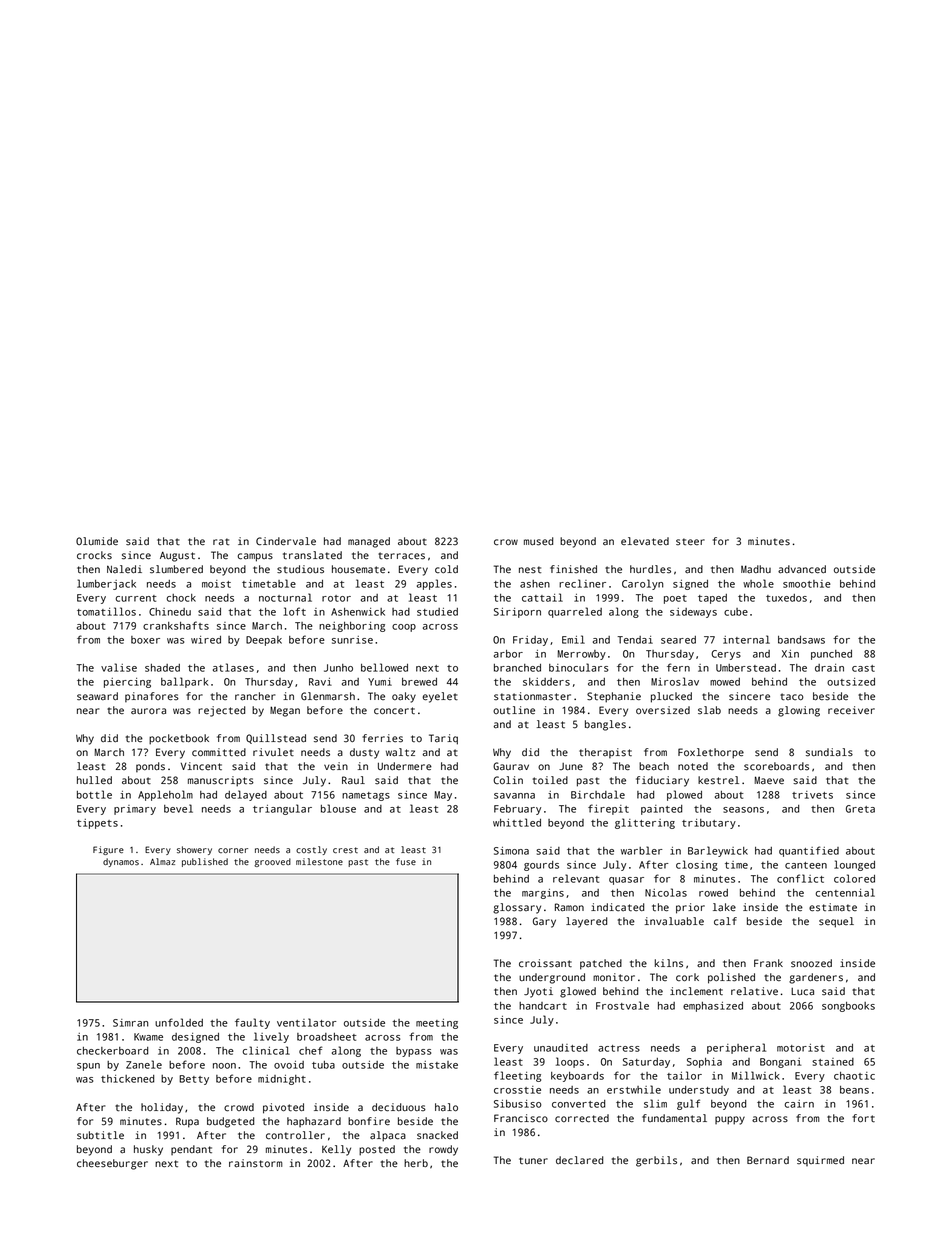 This document has width=952, height=1233. What do you see at coordinates (678, 667) in the document?
I see `fern` at bounding box center [678, 667].
